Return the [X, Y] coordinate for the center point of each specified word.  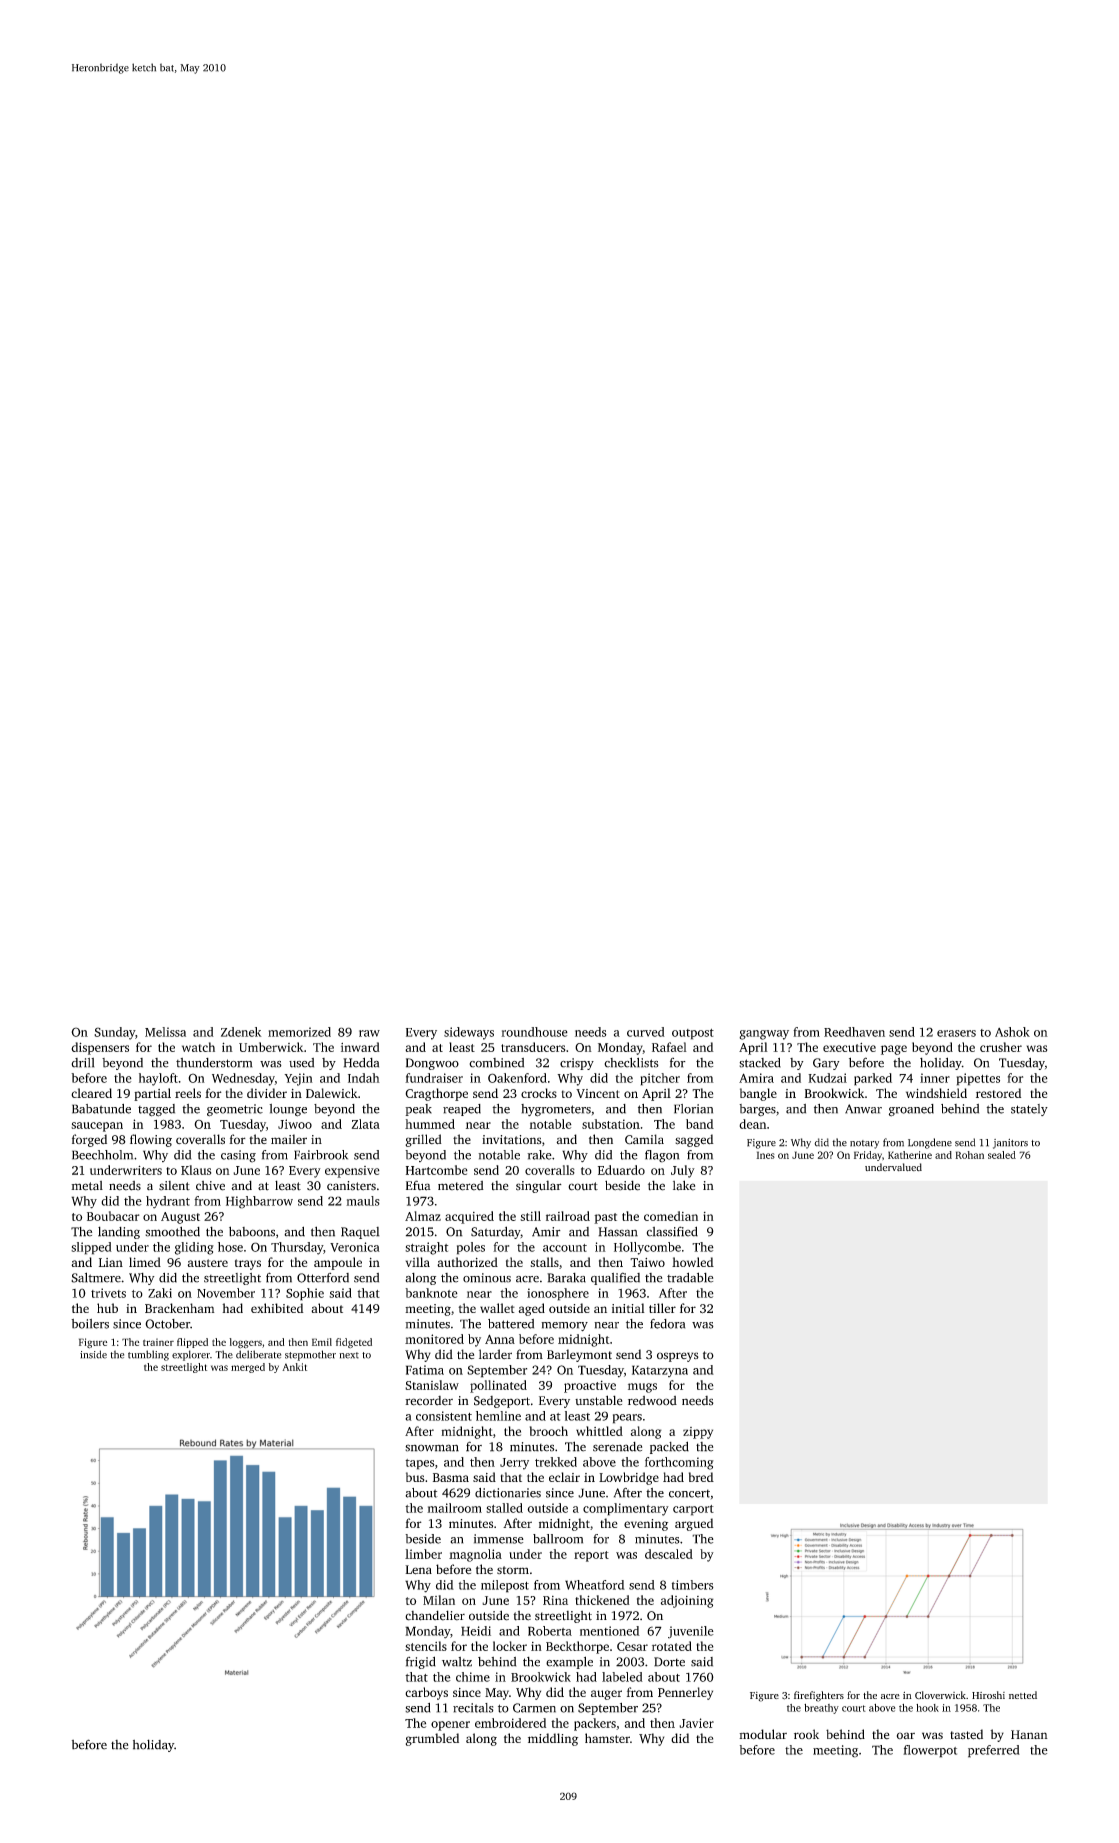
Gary [826, 1064]
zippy [698, 1433]
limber [423, 1554]
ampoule [338, 1263]
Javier [696, 1723]
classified [672, 1231]
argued [694, 1524]
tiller [662, 1308]
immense [499, 1539]
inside [93, 1354]
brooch [549, 1431]
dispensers [100, 1048]
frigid [421, 1662]
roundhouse [534, 1032]
